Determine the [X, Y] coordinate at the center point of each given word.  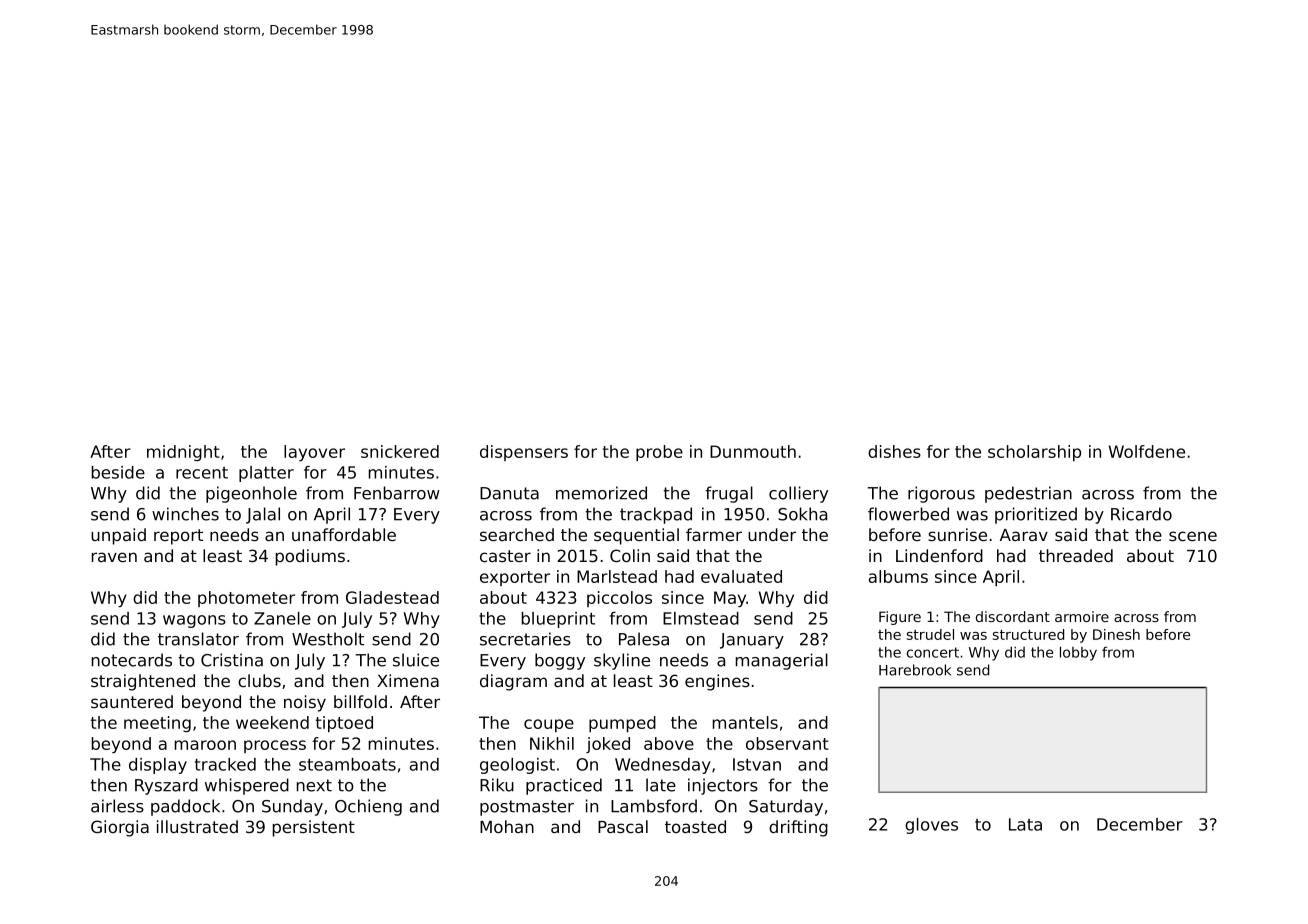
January [752, 641]
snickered [400, 451]
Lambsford [654, 806]
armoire [1082, 616]
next [314, 785]
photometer [246, 599]
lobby [1078, 653]
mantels [745, 722]
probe [659, 453]
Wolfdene [1147, 451]
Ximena [408, 680]
